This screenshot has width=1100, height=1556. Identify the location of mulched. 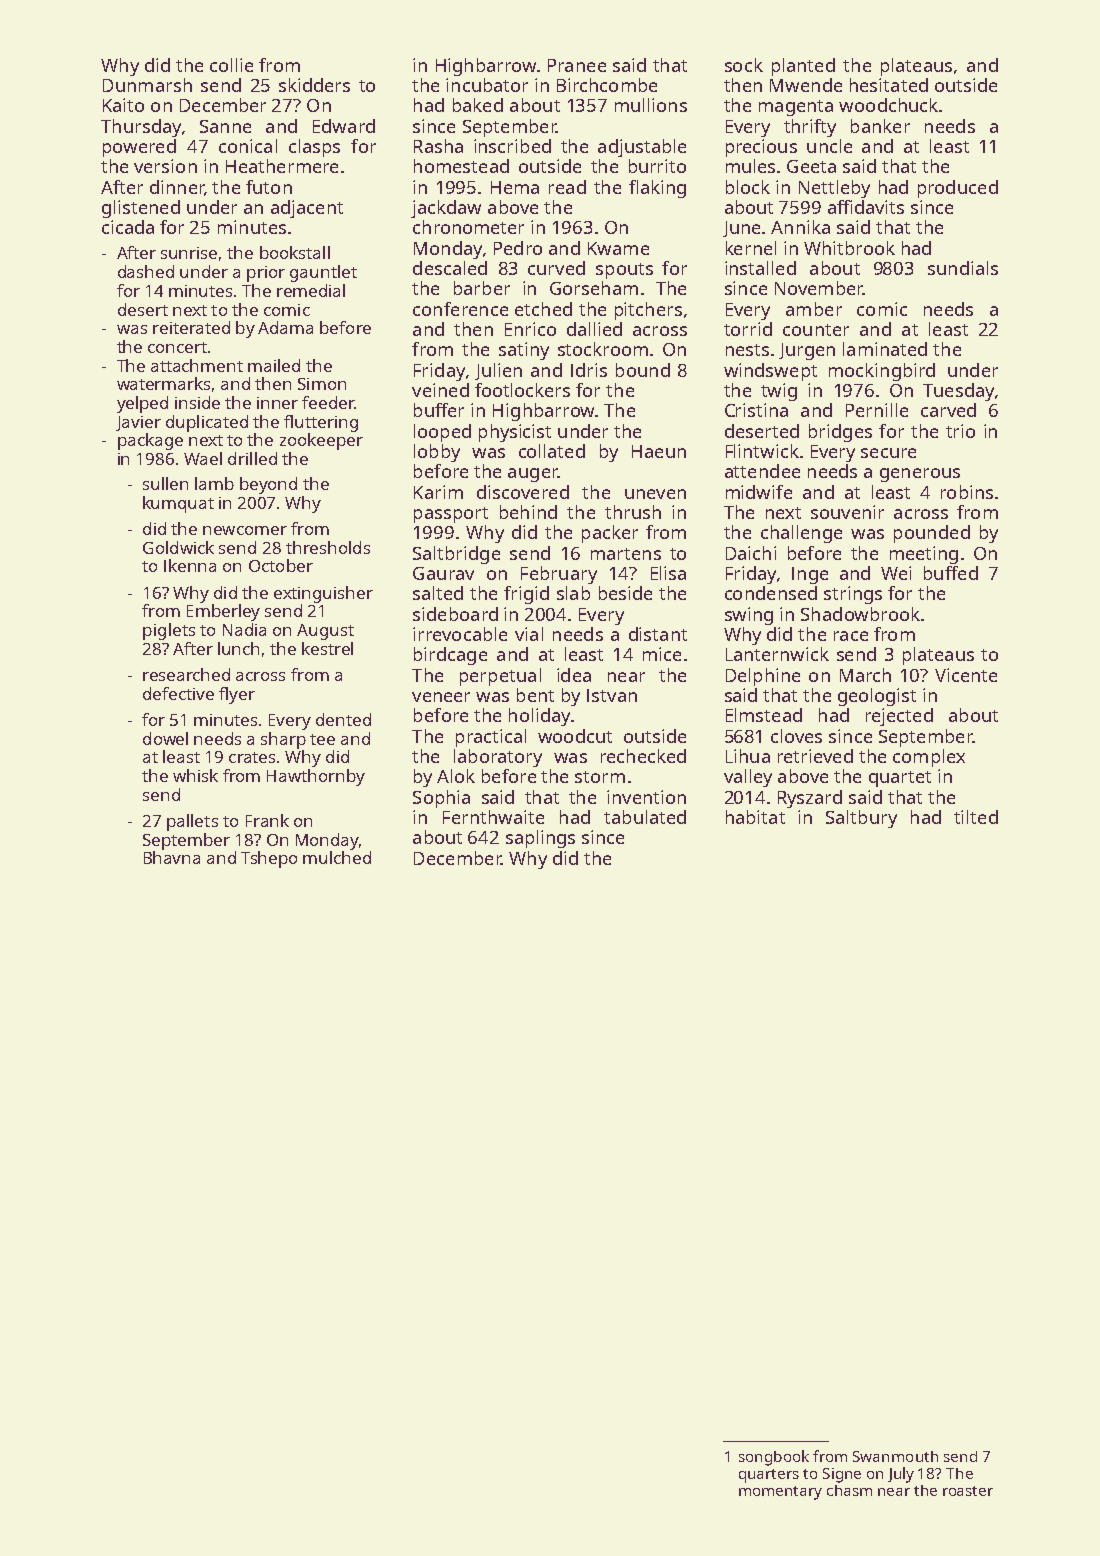
(337, 857).
